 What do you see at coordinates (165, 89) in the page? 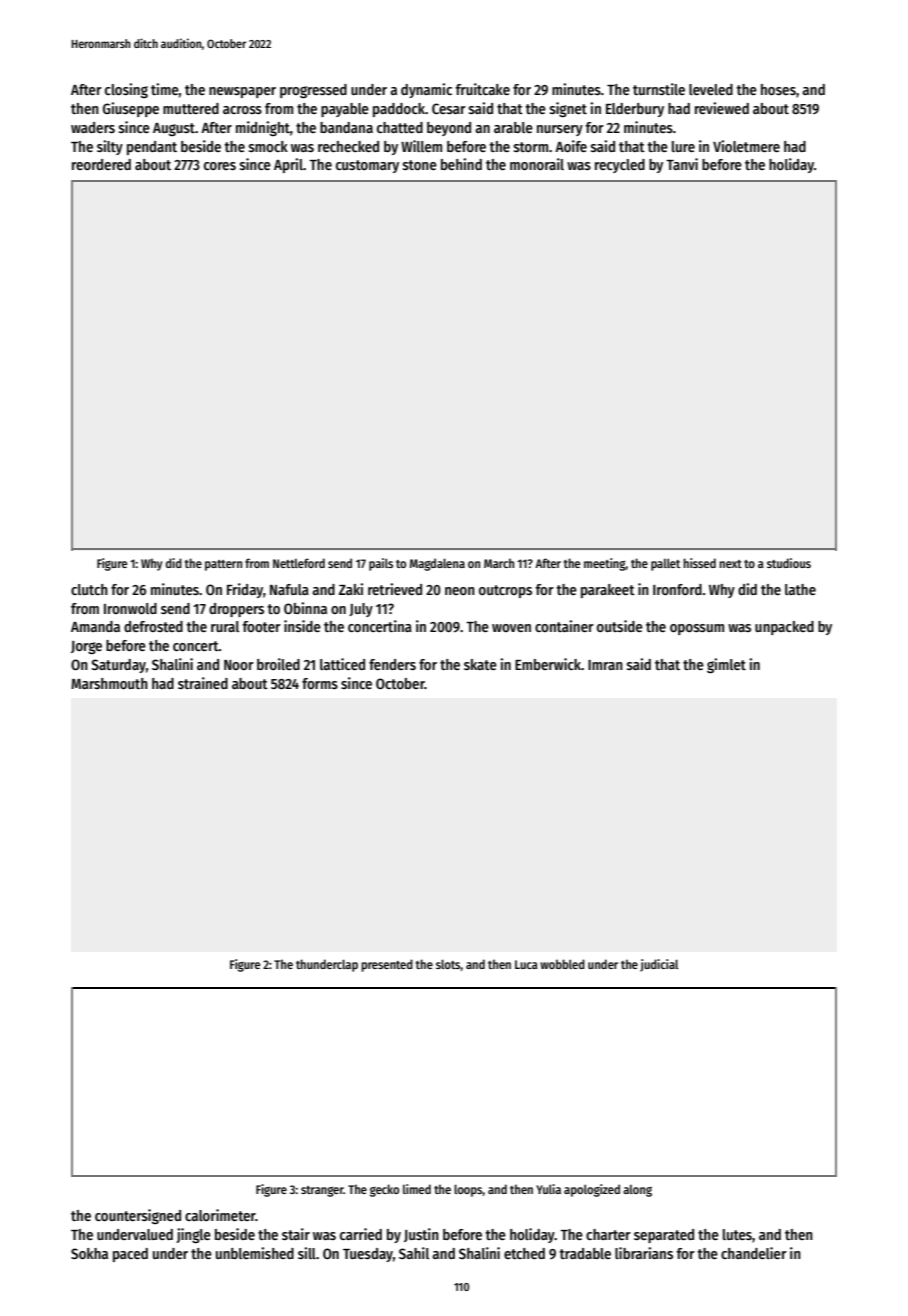
I see `time` at bounding box center [165, 89].
